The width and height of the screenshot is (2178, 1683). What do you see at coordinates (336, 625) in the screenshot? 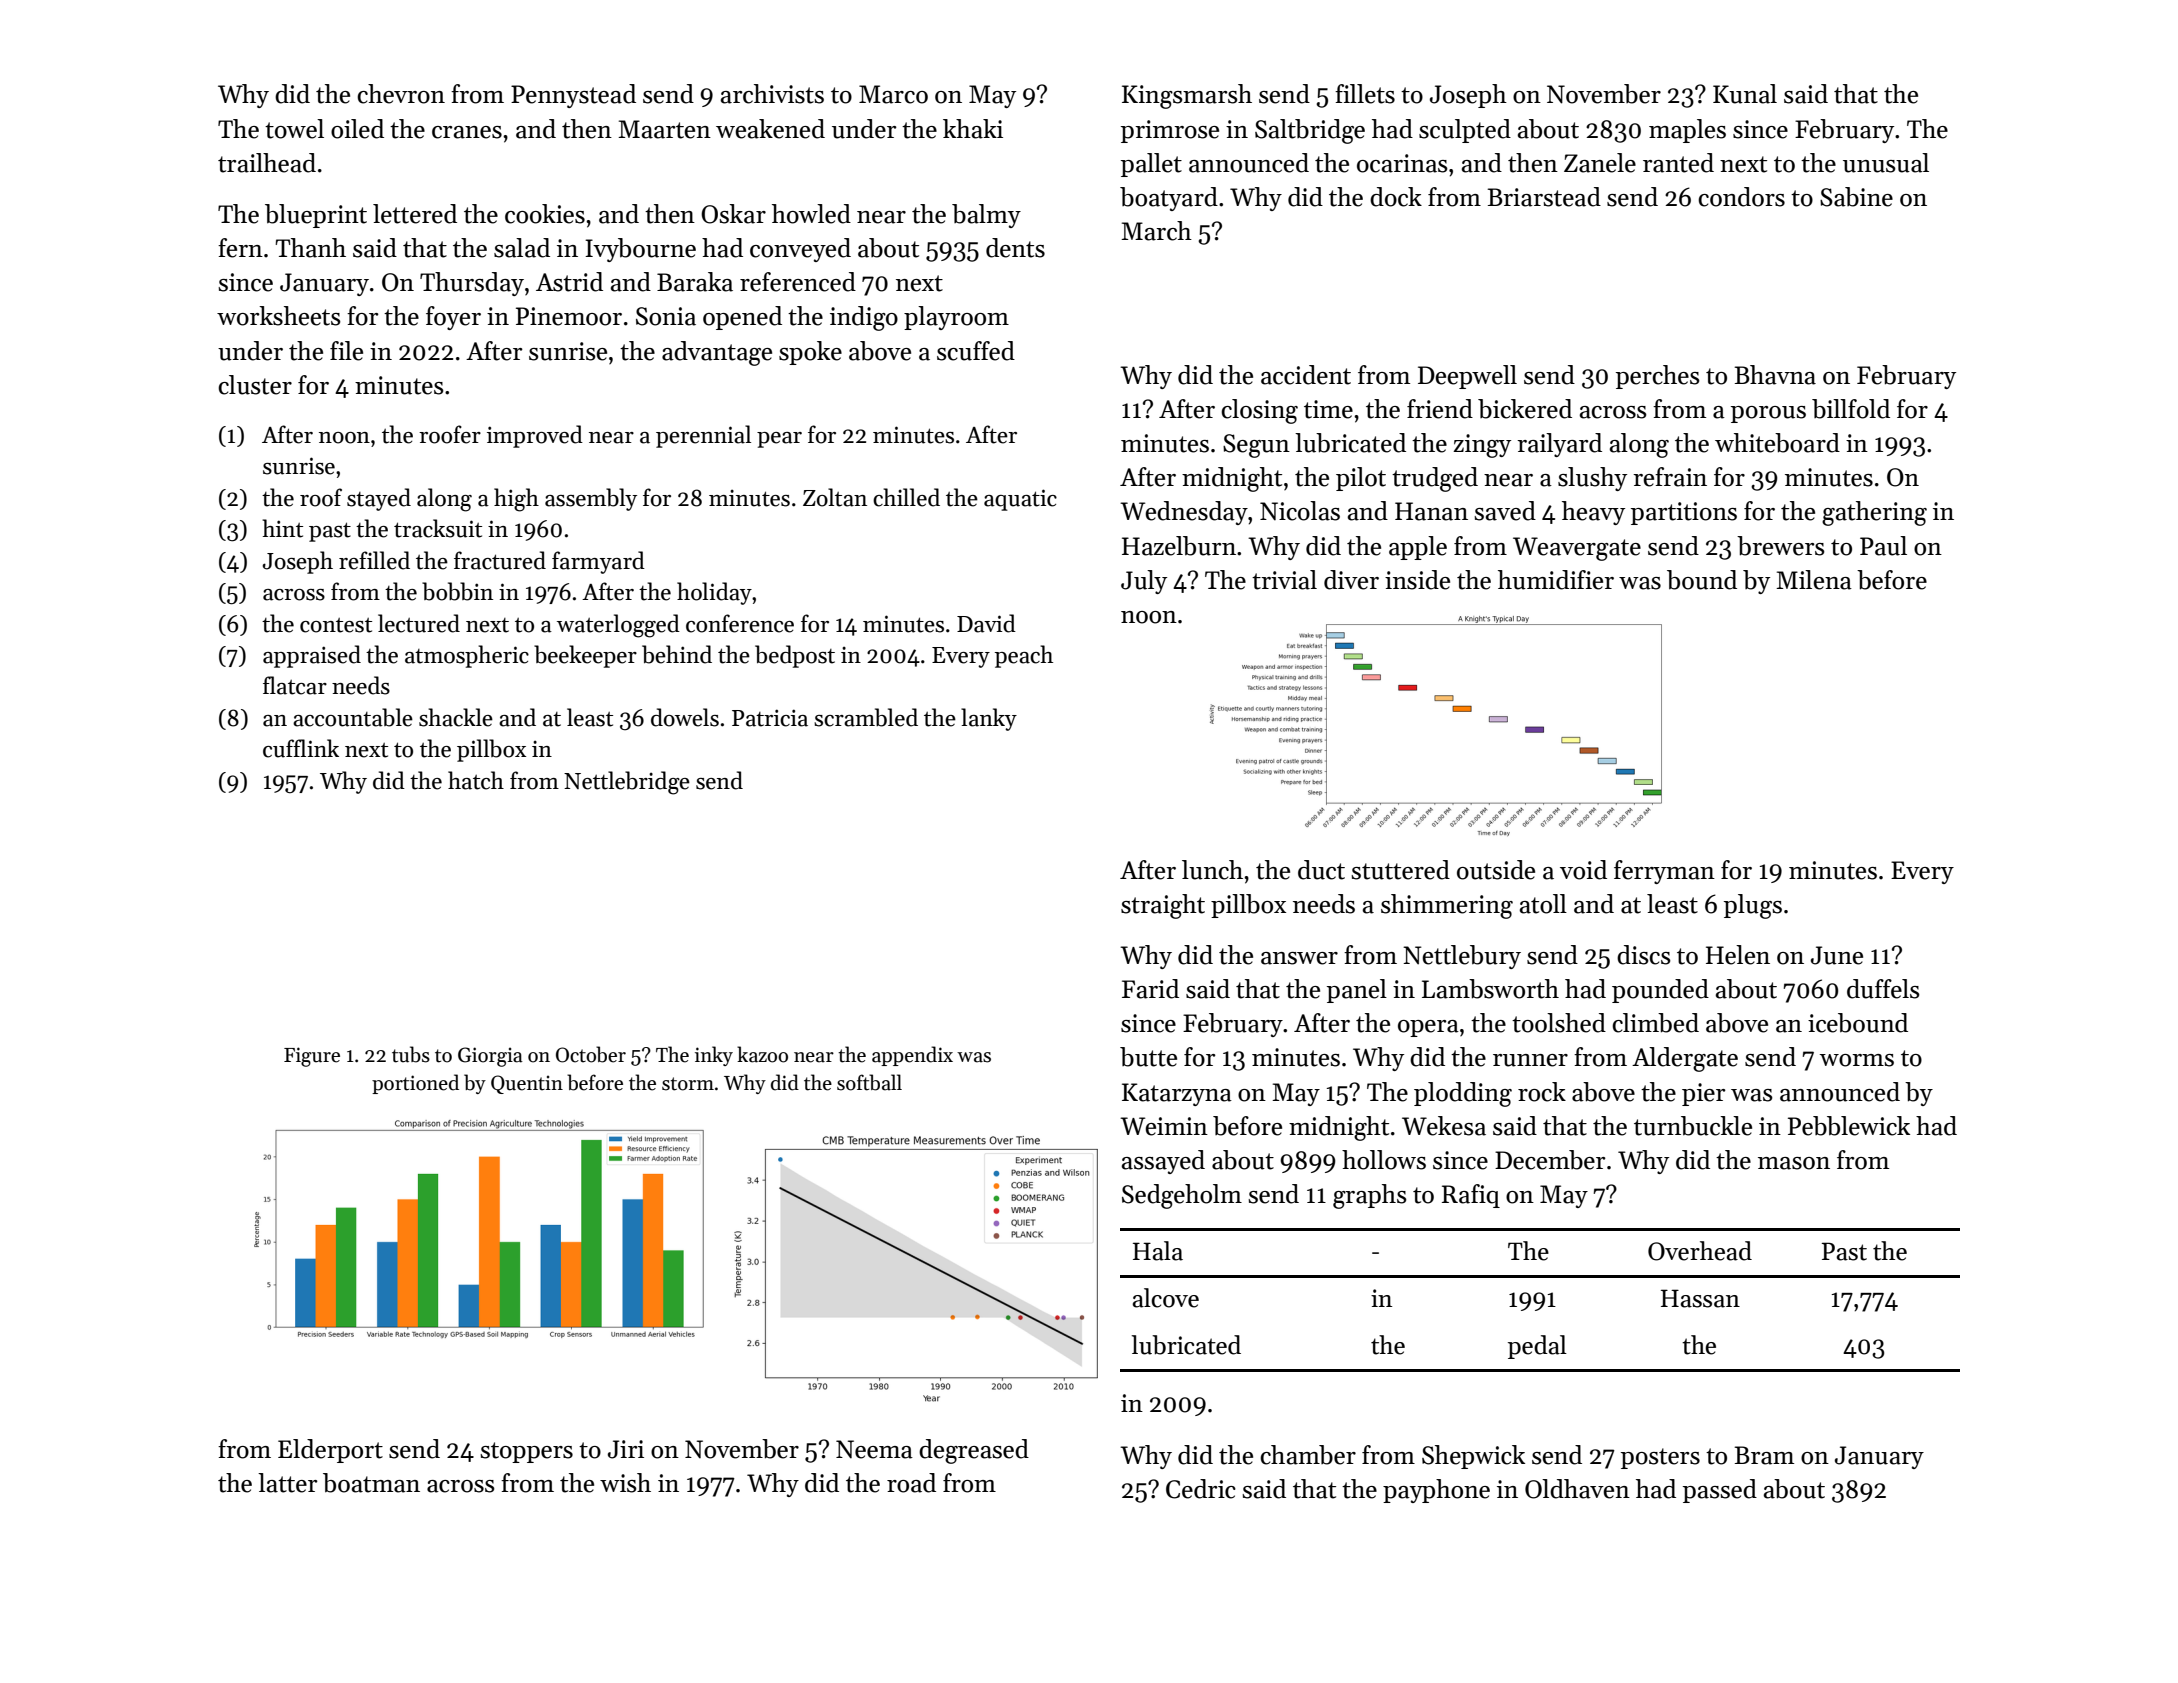
I see `contest` at bounding box center [336, 625].
